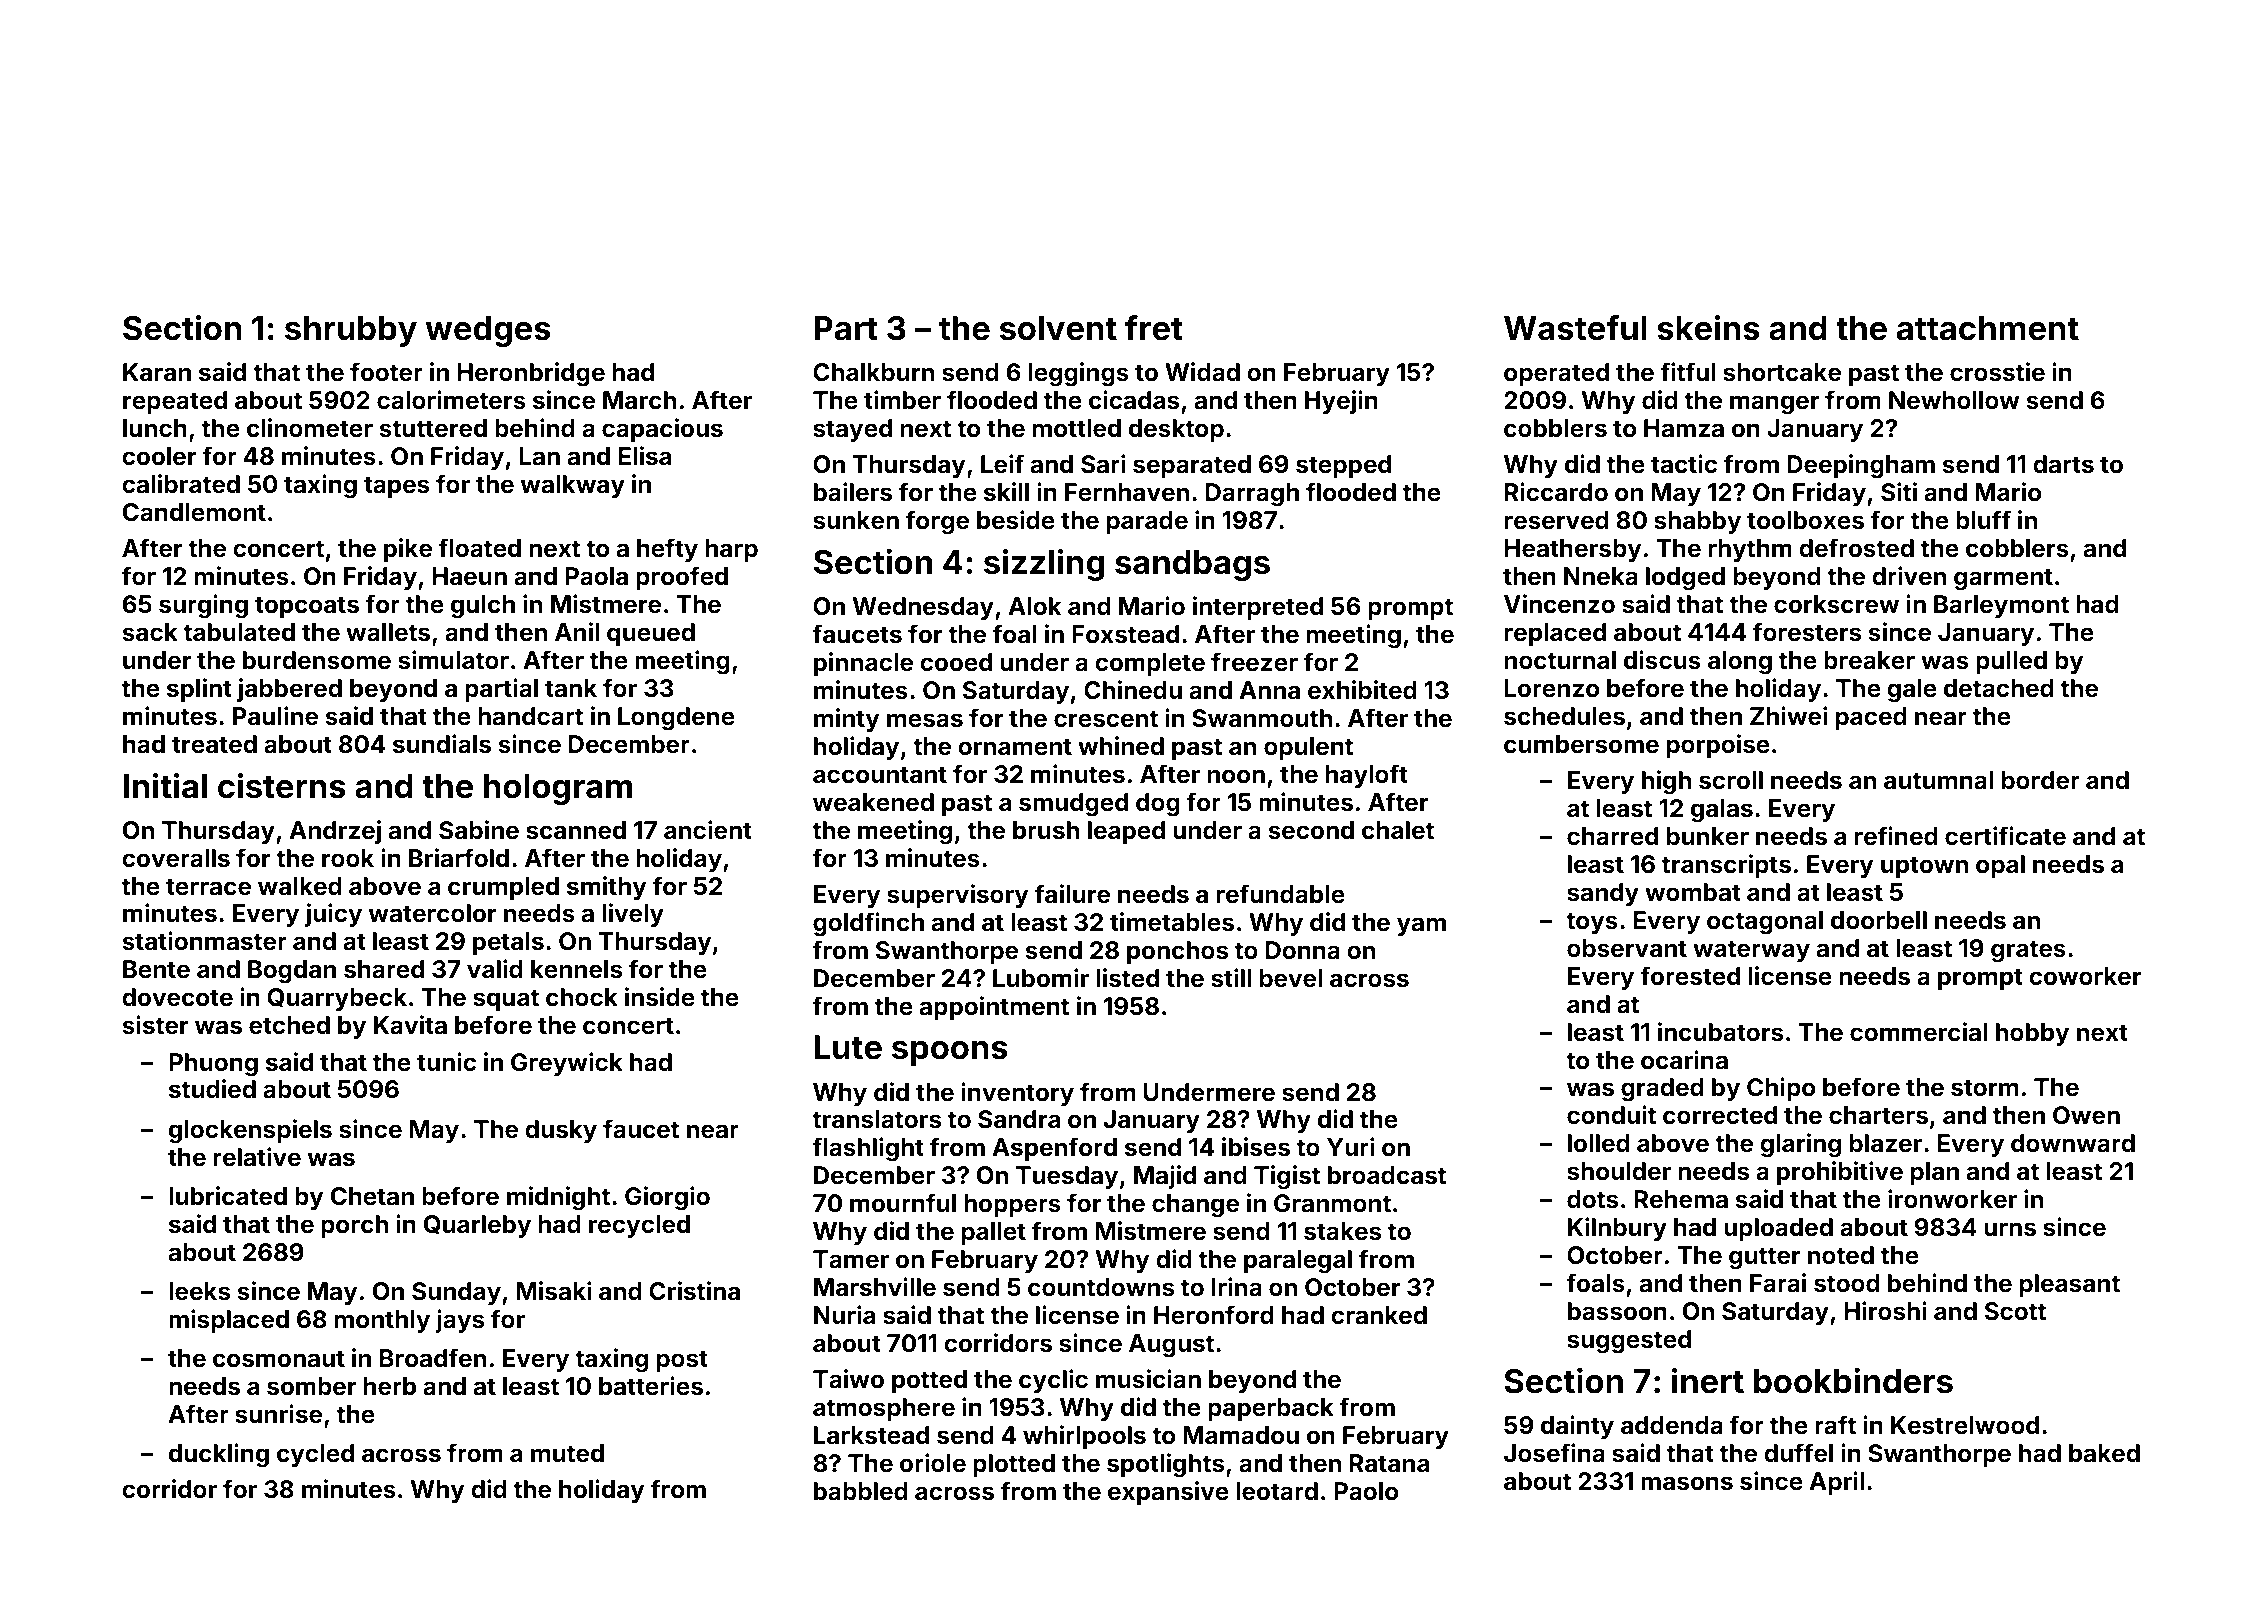  I want to click on failure, so click(1072, 894).
